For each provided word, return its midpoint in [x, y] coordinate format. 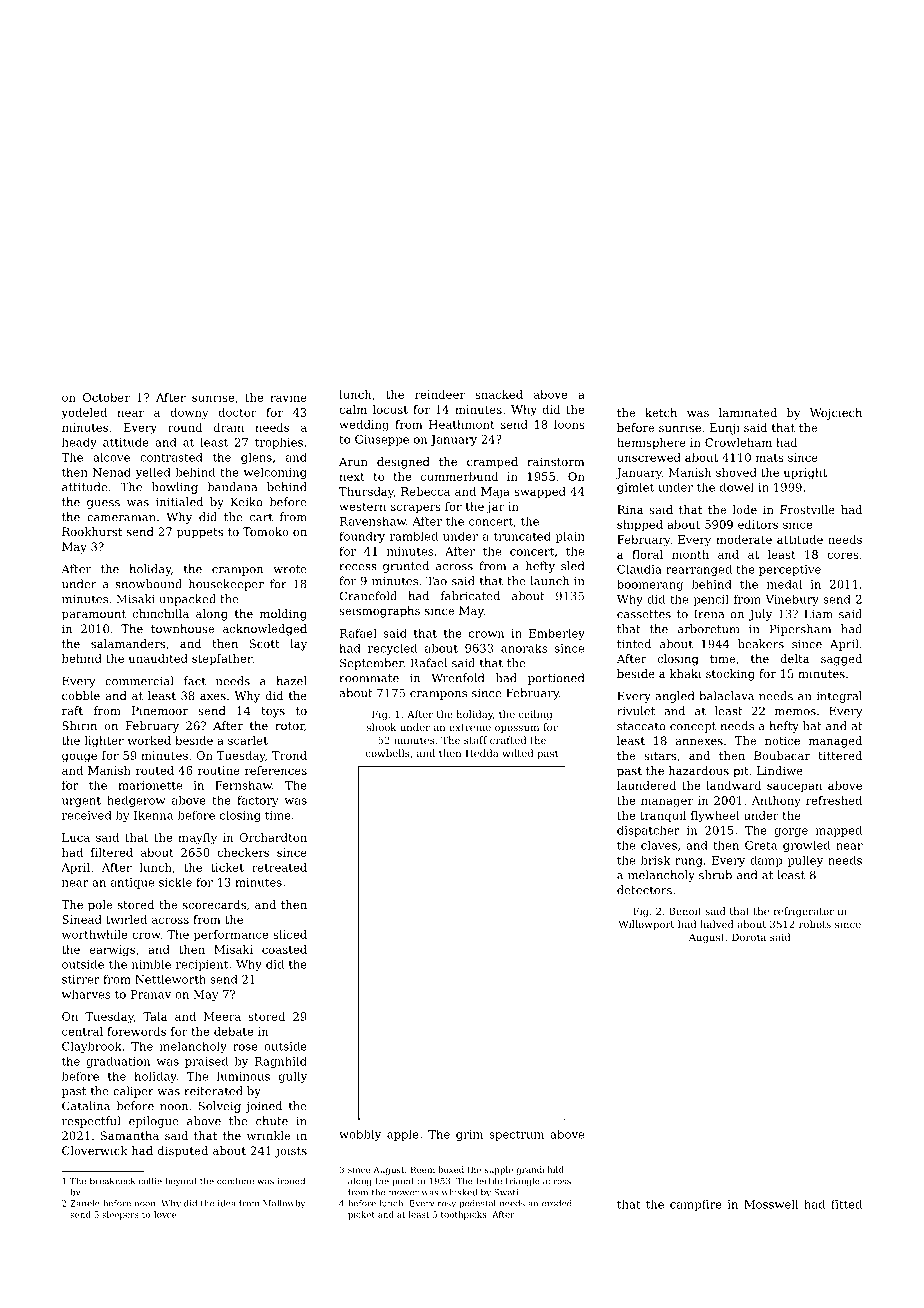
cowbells [388, 753]
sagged [841, 660]
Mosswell [771, 1204]
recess [358, 567]
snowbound [148, 584]
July [760, 615]
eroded [557, 1203]
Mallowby [284, 1204]
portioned [556, 679]
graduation [118, 1062]
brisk [655, 860]
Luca [76, 837]
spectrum [516, 1136]
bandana [232, 487]
